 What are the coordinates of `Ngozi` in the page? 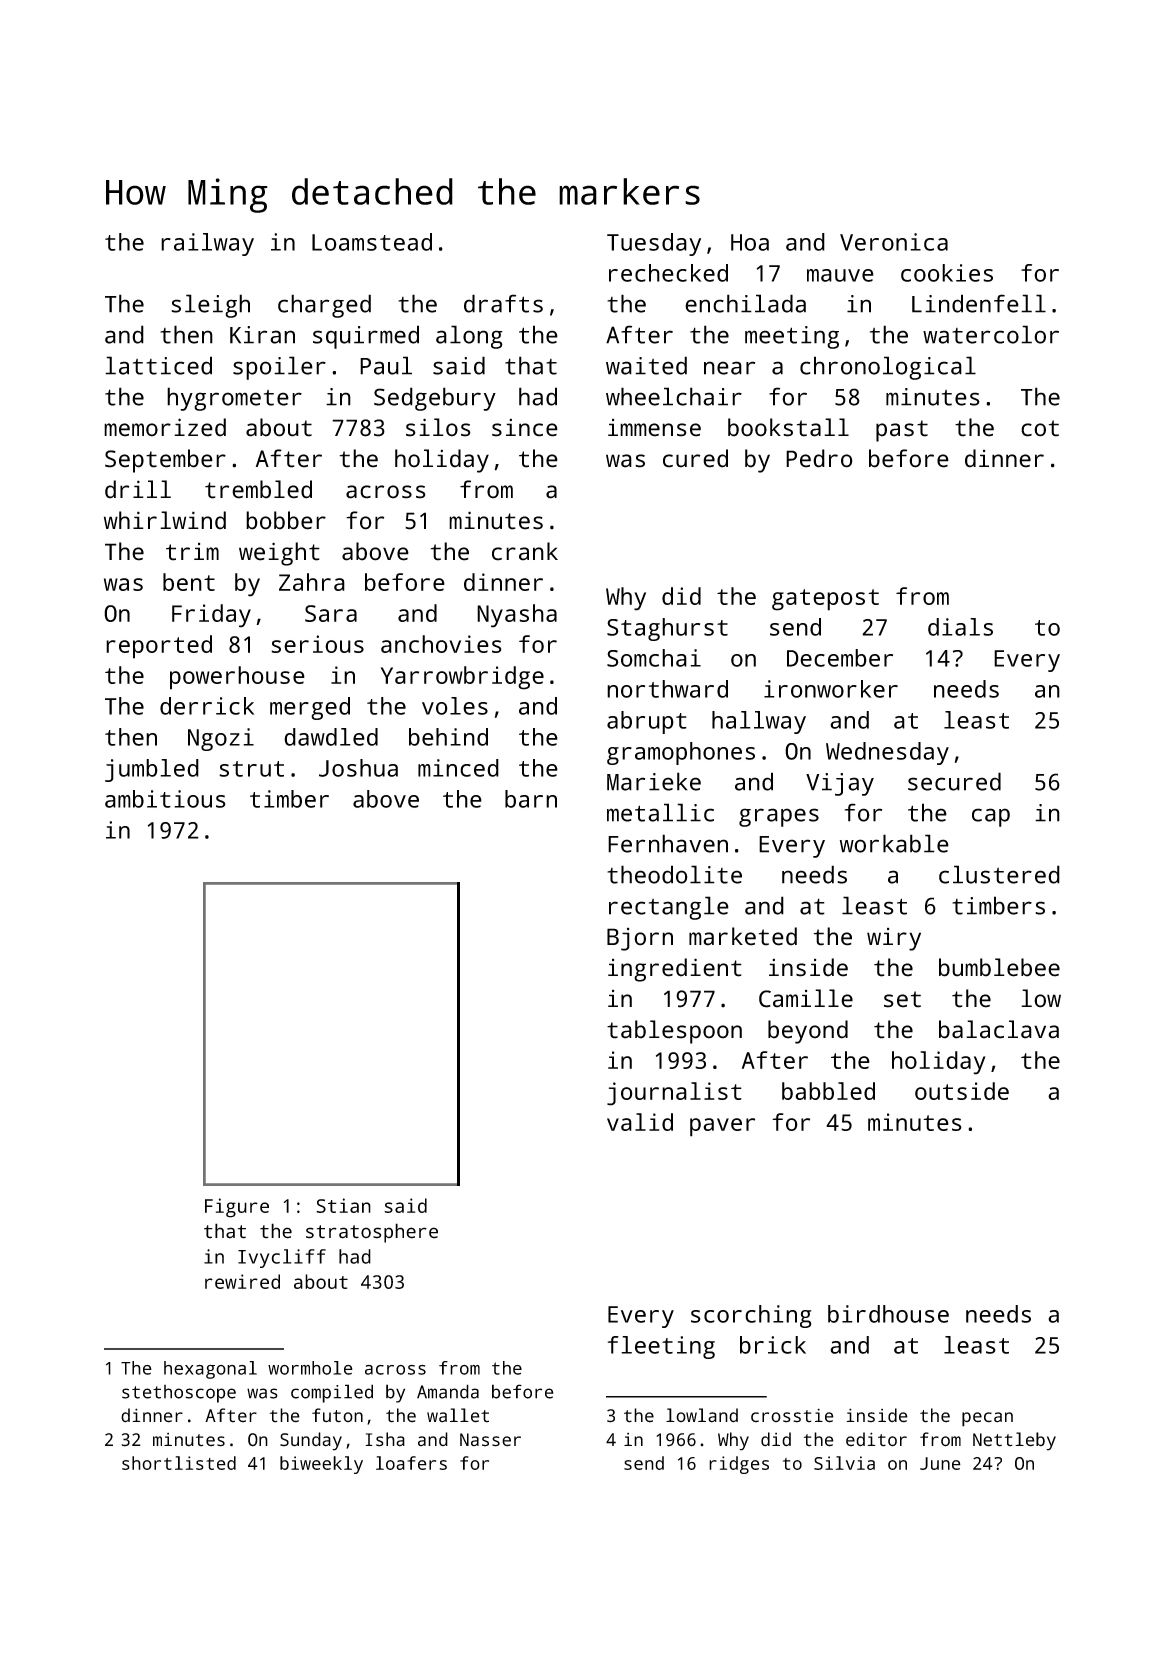 It's located at (221, 739).
